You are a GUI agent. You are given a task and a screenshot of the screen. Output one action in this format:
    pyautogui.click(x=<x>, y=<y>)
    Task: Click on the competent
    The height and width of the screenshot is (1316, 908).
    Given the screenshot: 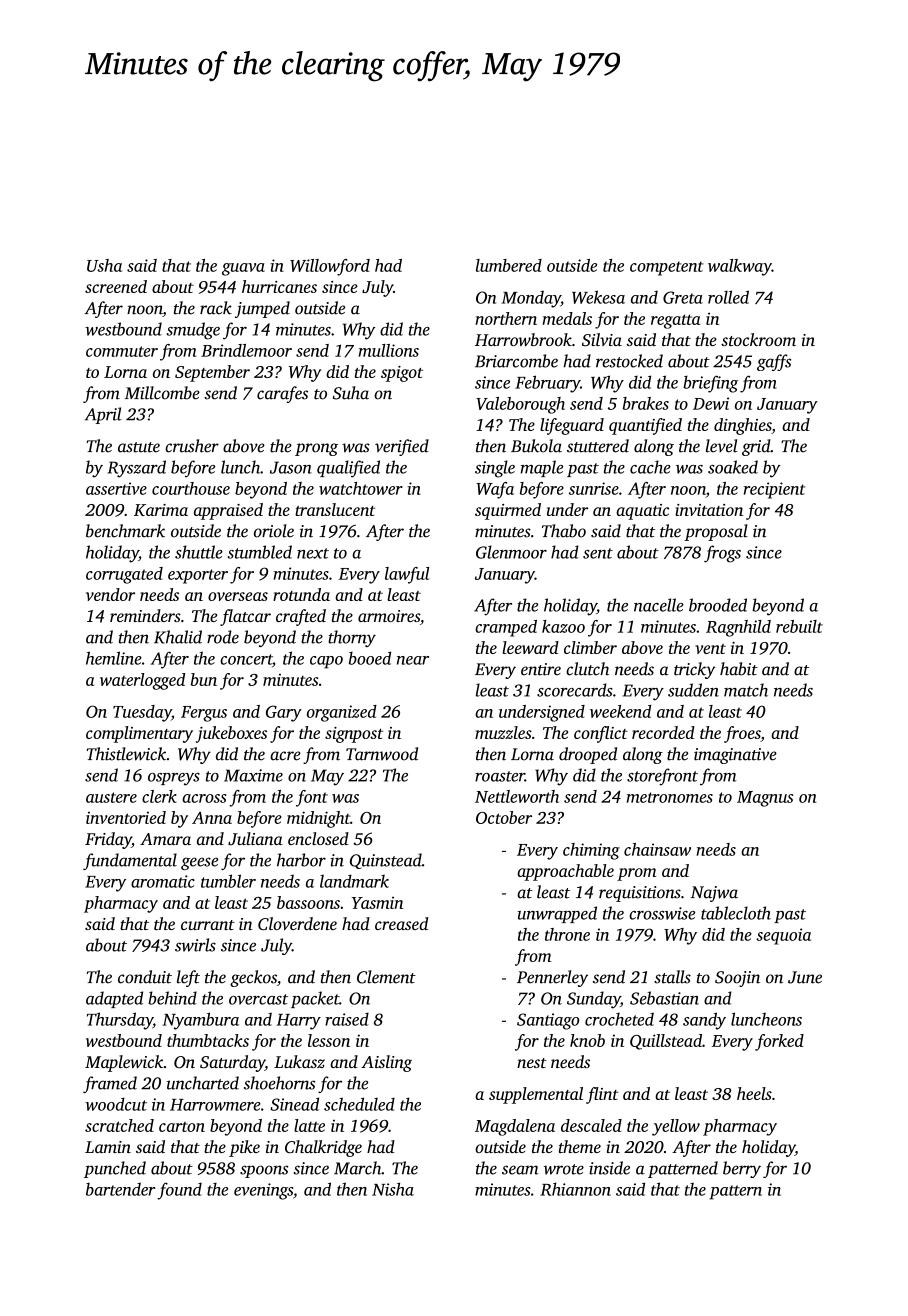 What is the action you would take?
    pyautogui.click(x=667, y=268)
